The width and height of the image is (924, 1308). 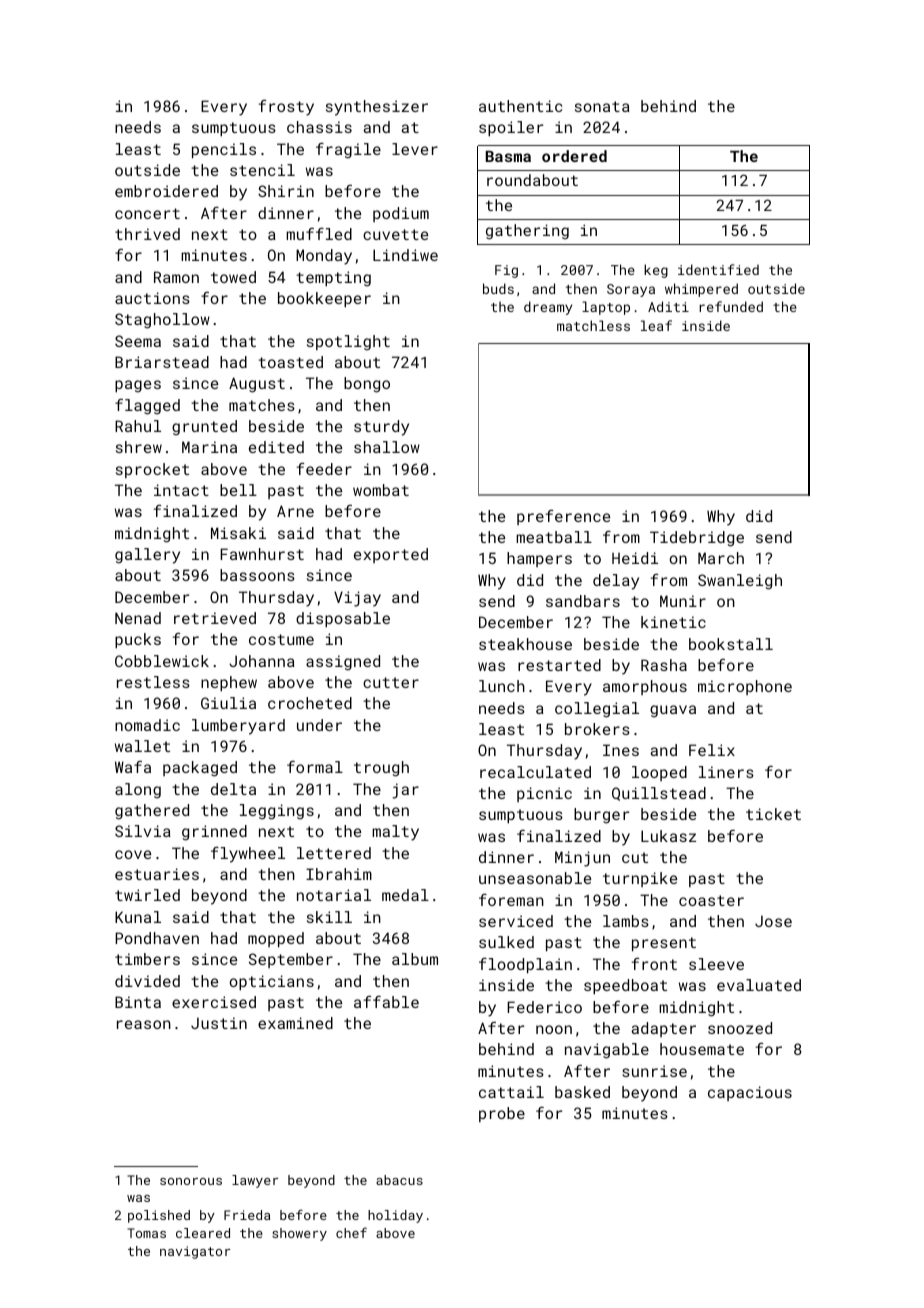 I want to click on muffled, so click(x=319, y=234).
